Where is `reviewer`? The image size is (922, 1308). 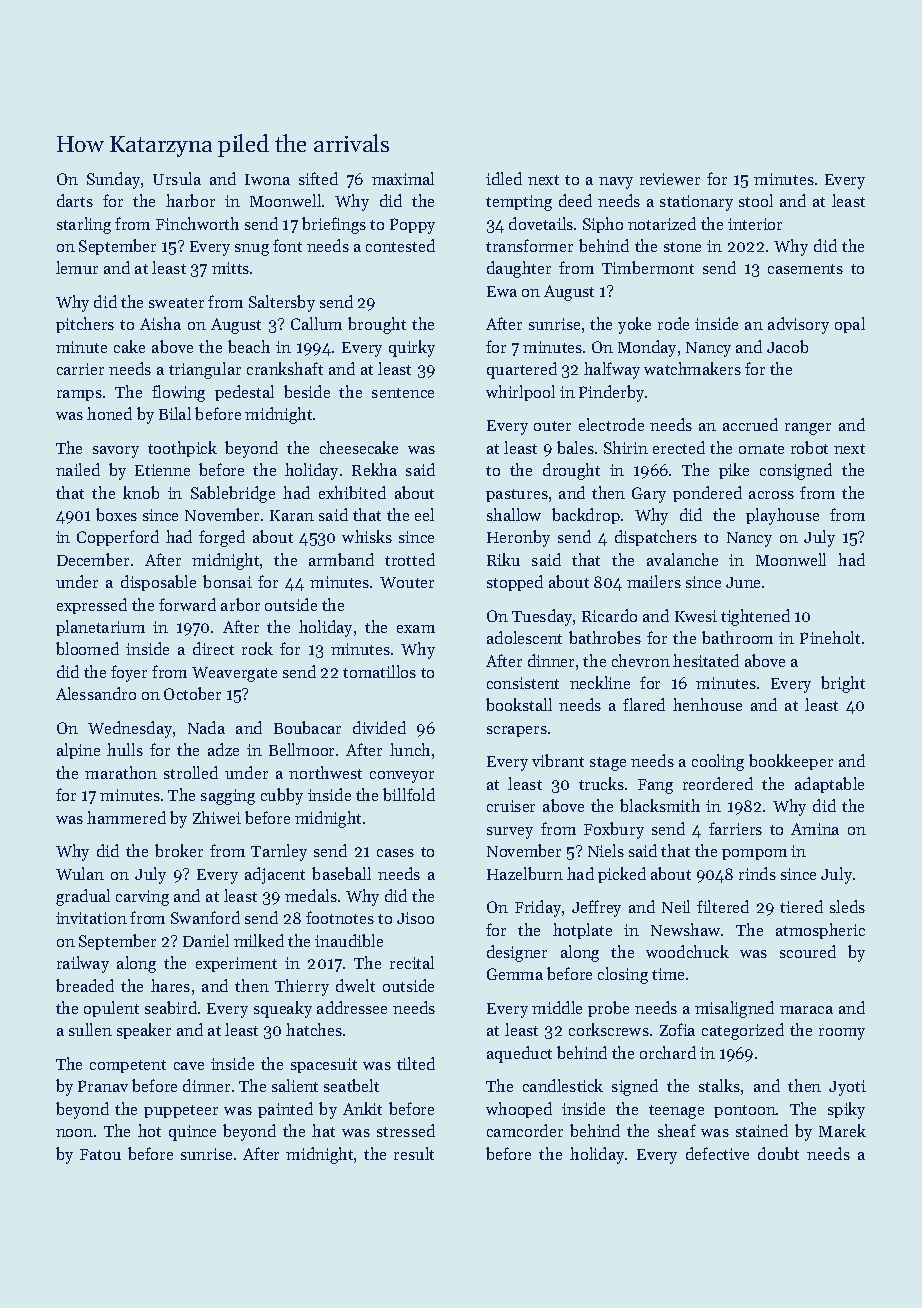 reviewer is located at coordinates (670, 179).
